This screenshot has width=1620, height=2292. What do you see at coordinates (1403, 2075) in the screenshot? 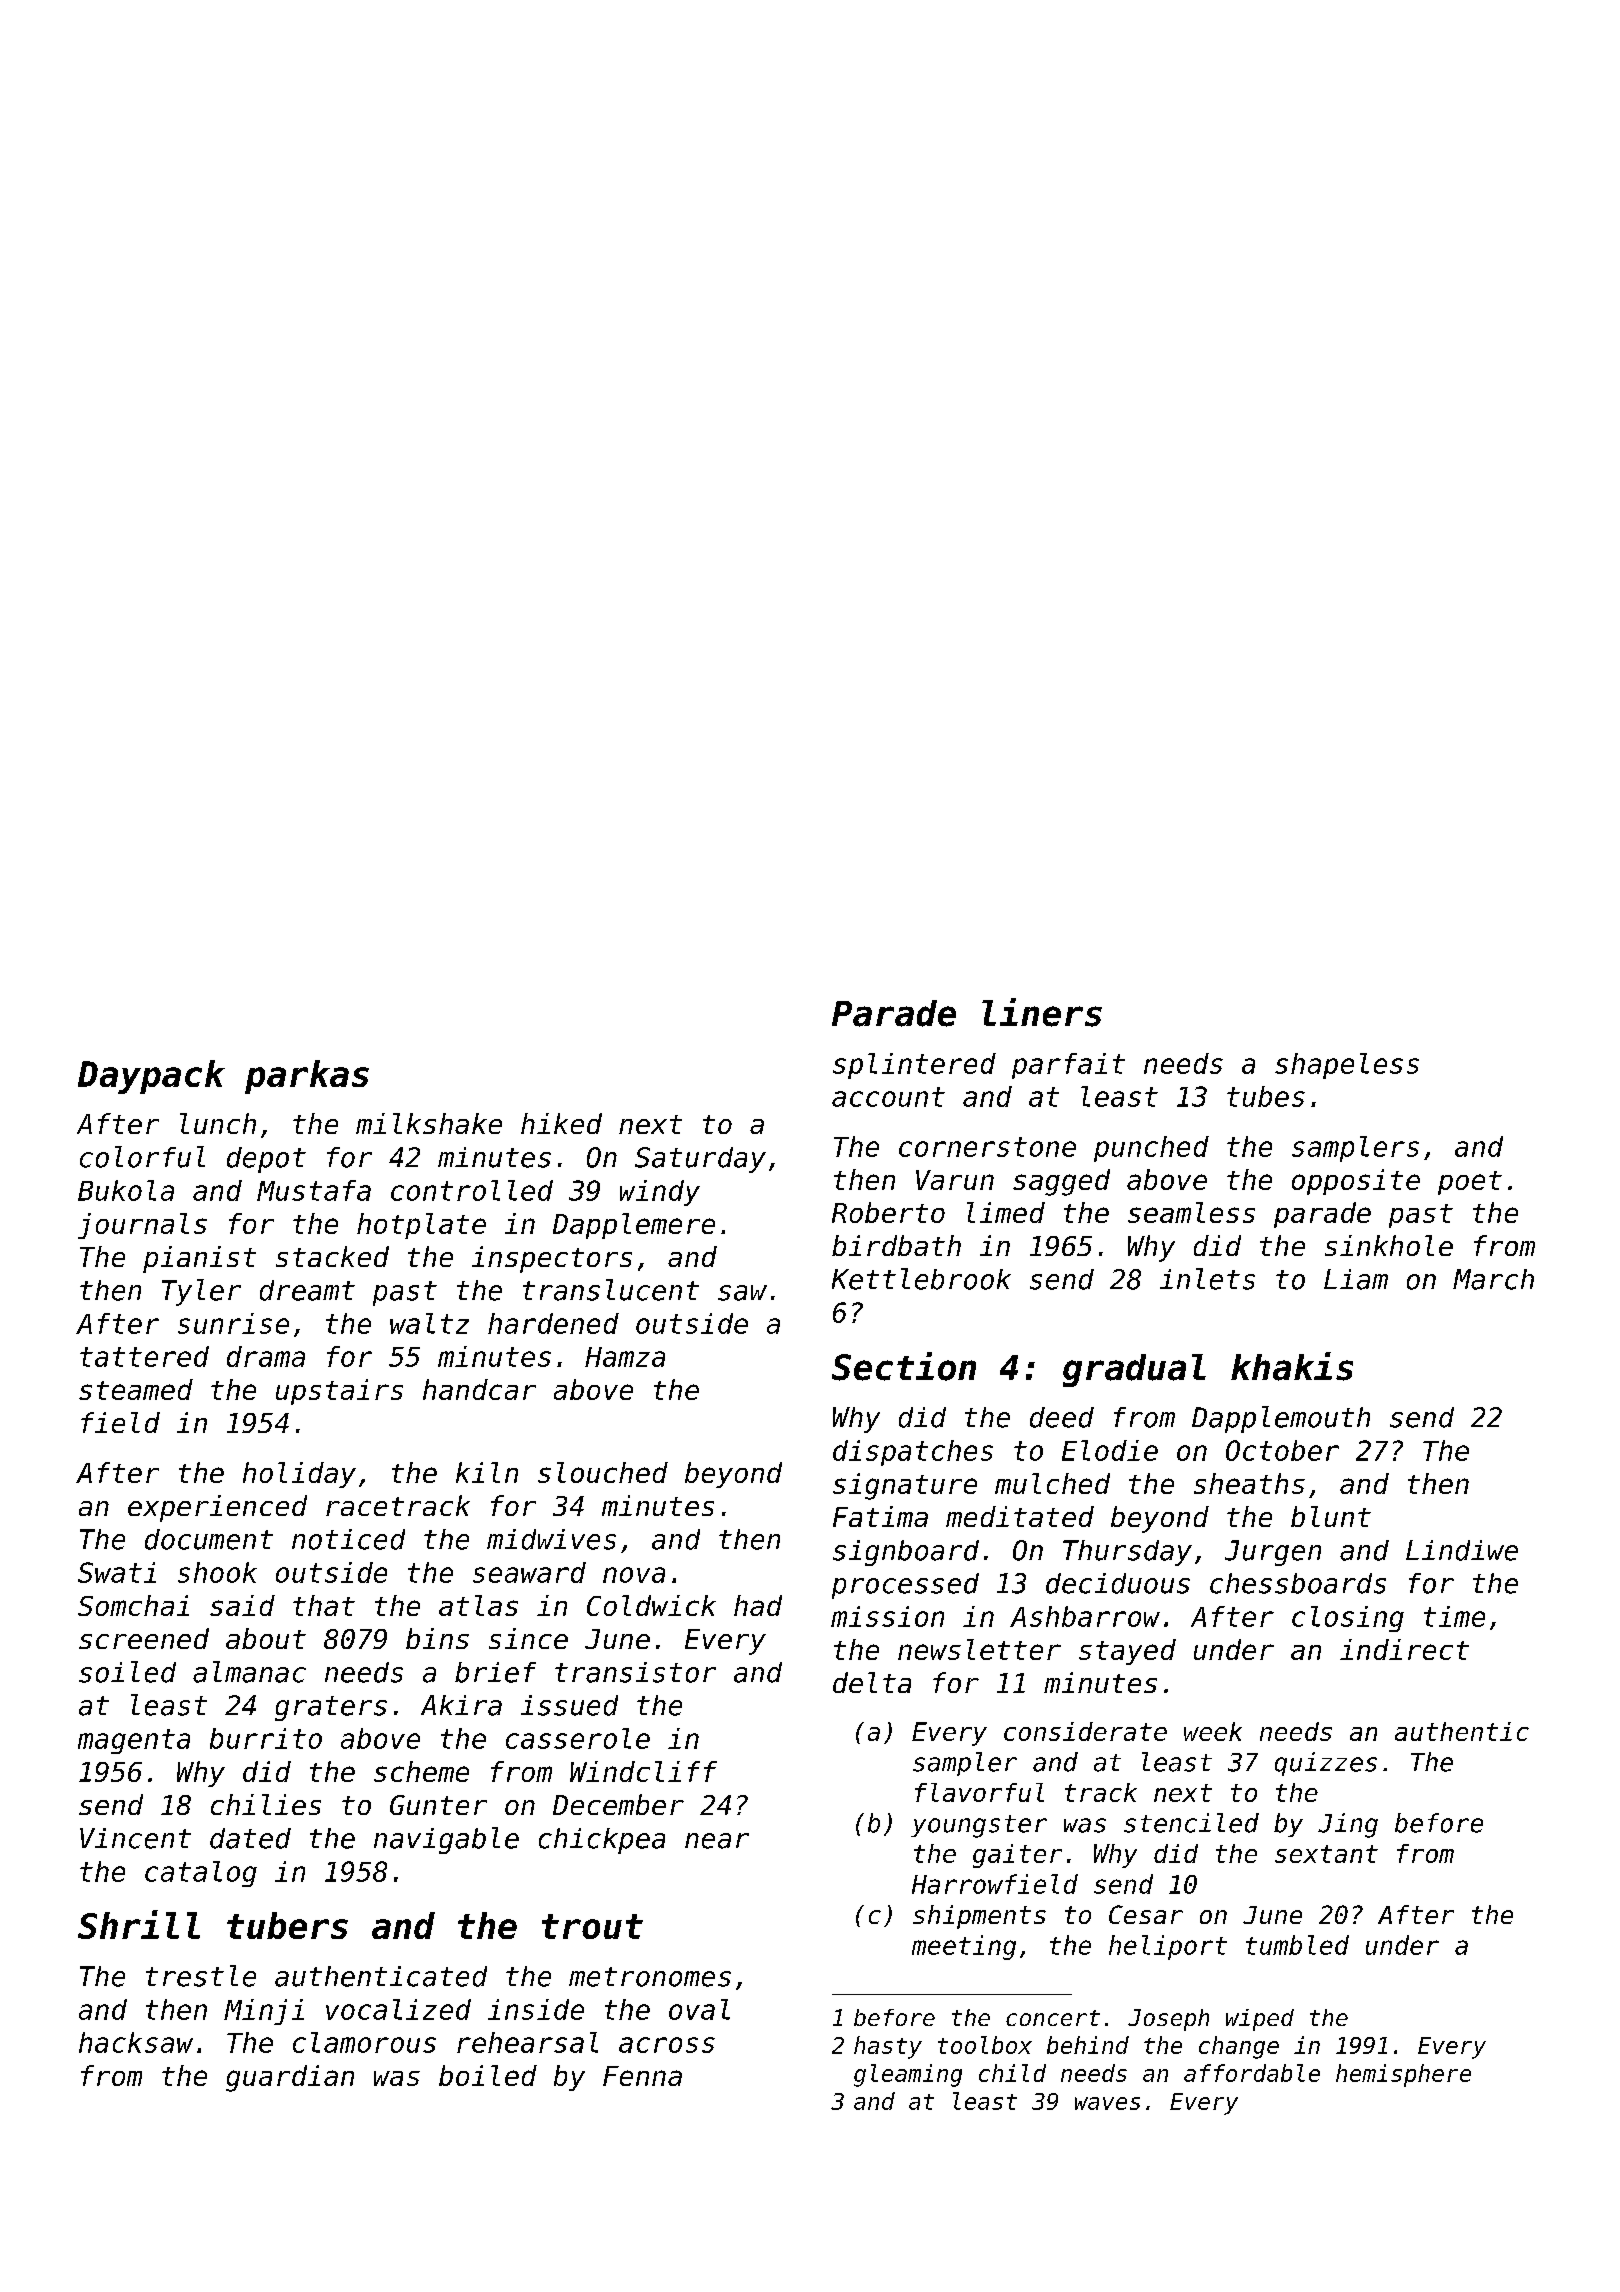
I see `hemisphere` at bounding box center [1403, 2075].
